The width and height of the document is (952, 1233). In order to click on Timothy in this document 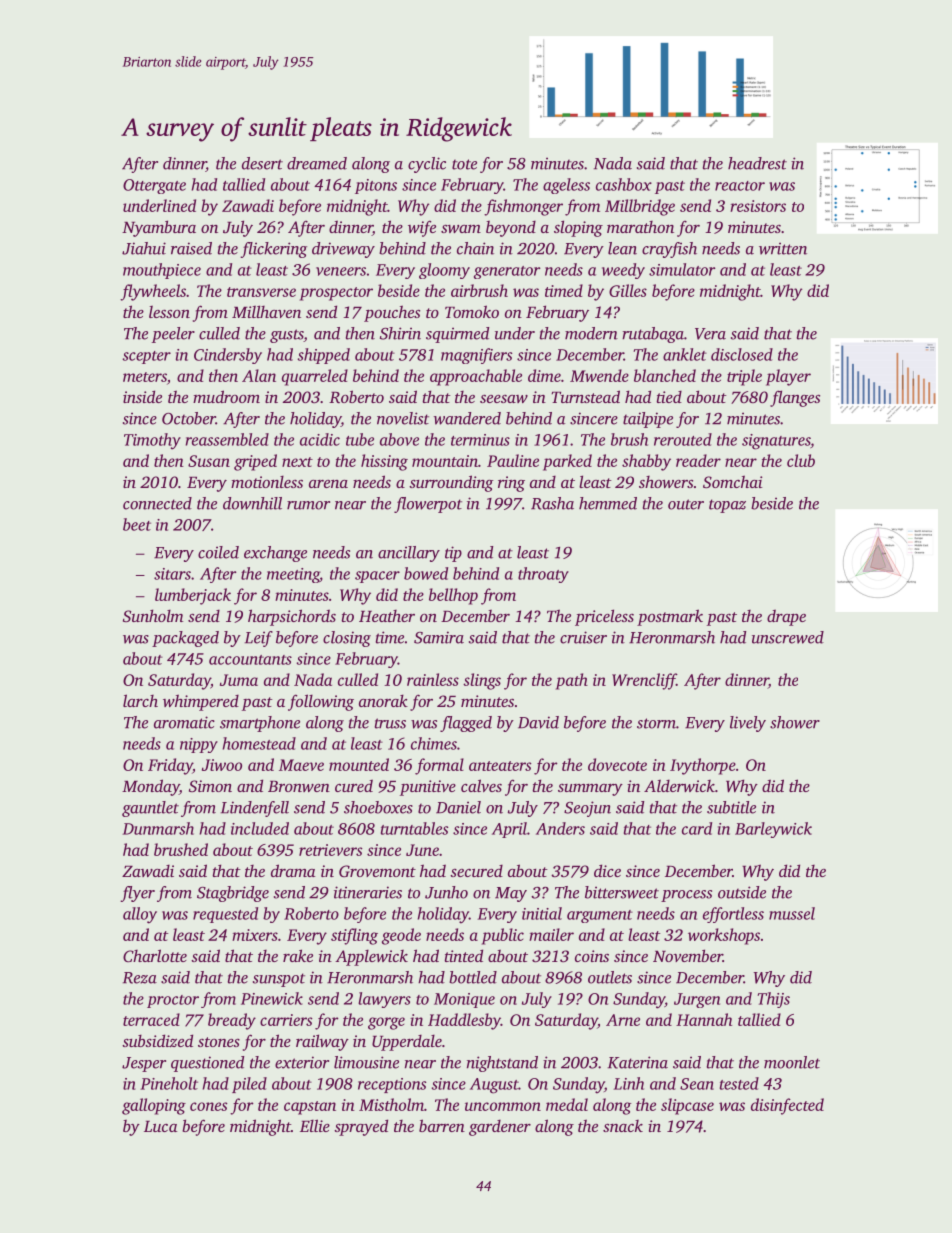, I will do `click(152, 441)`.
